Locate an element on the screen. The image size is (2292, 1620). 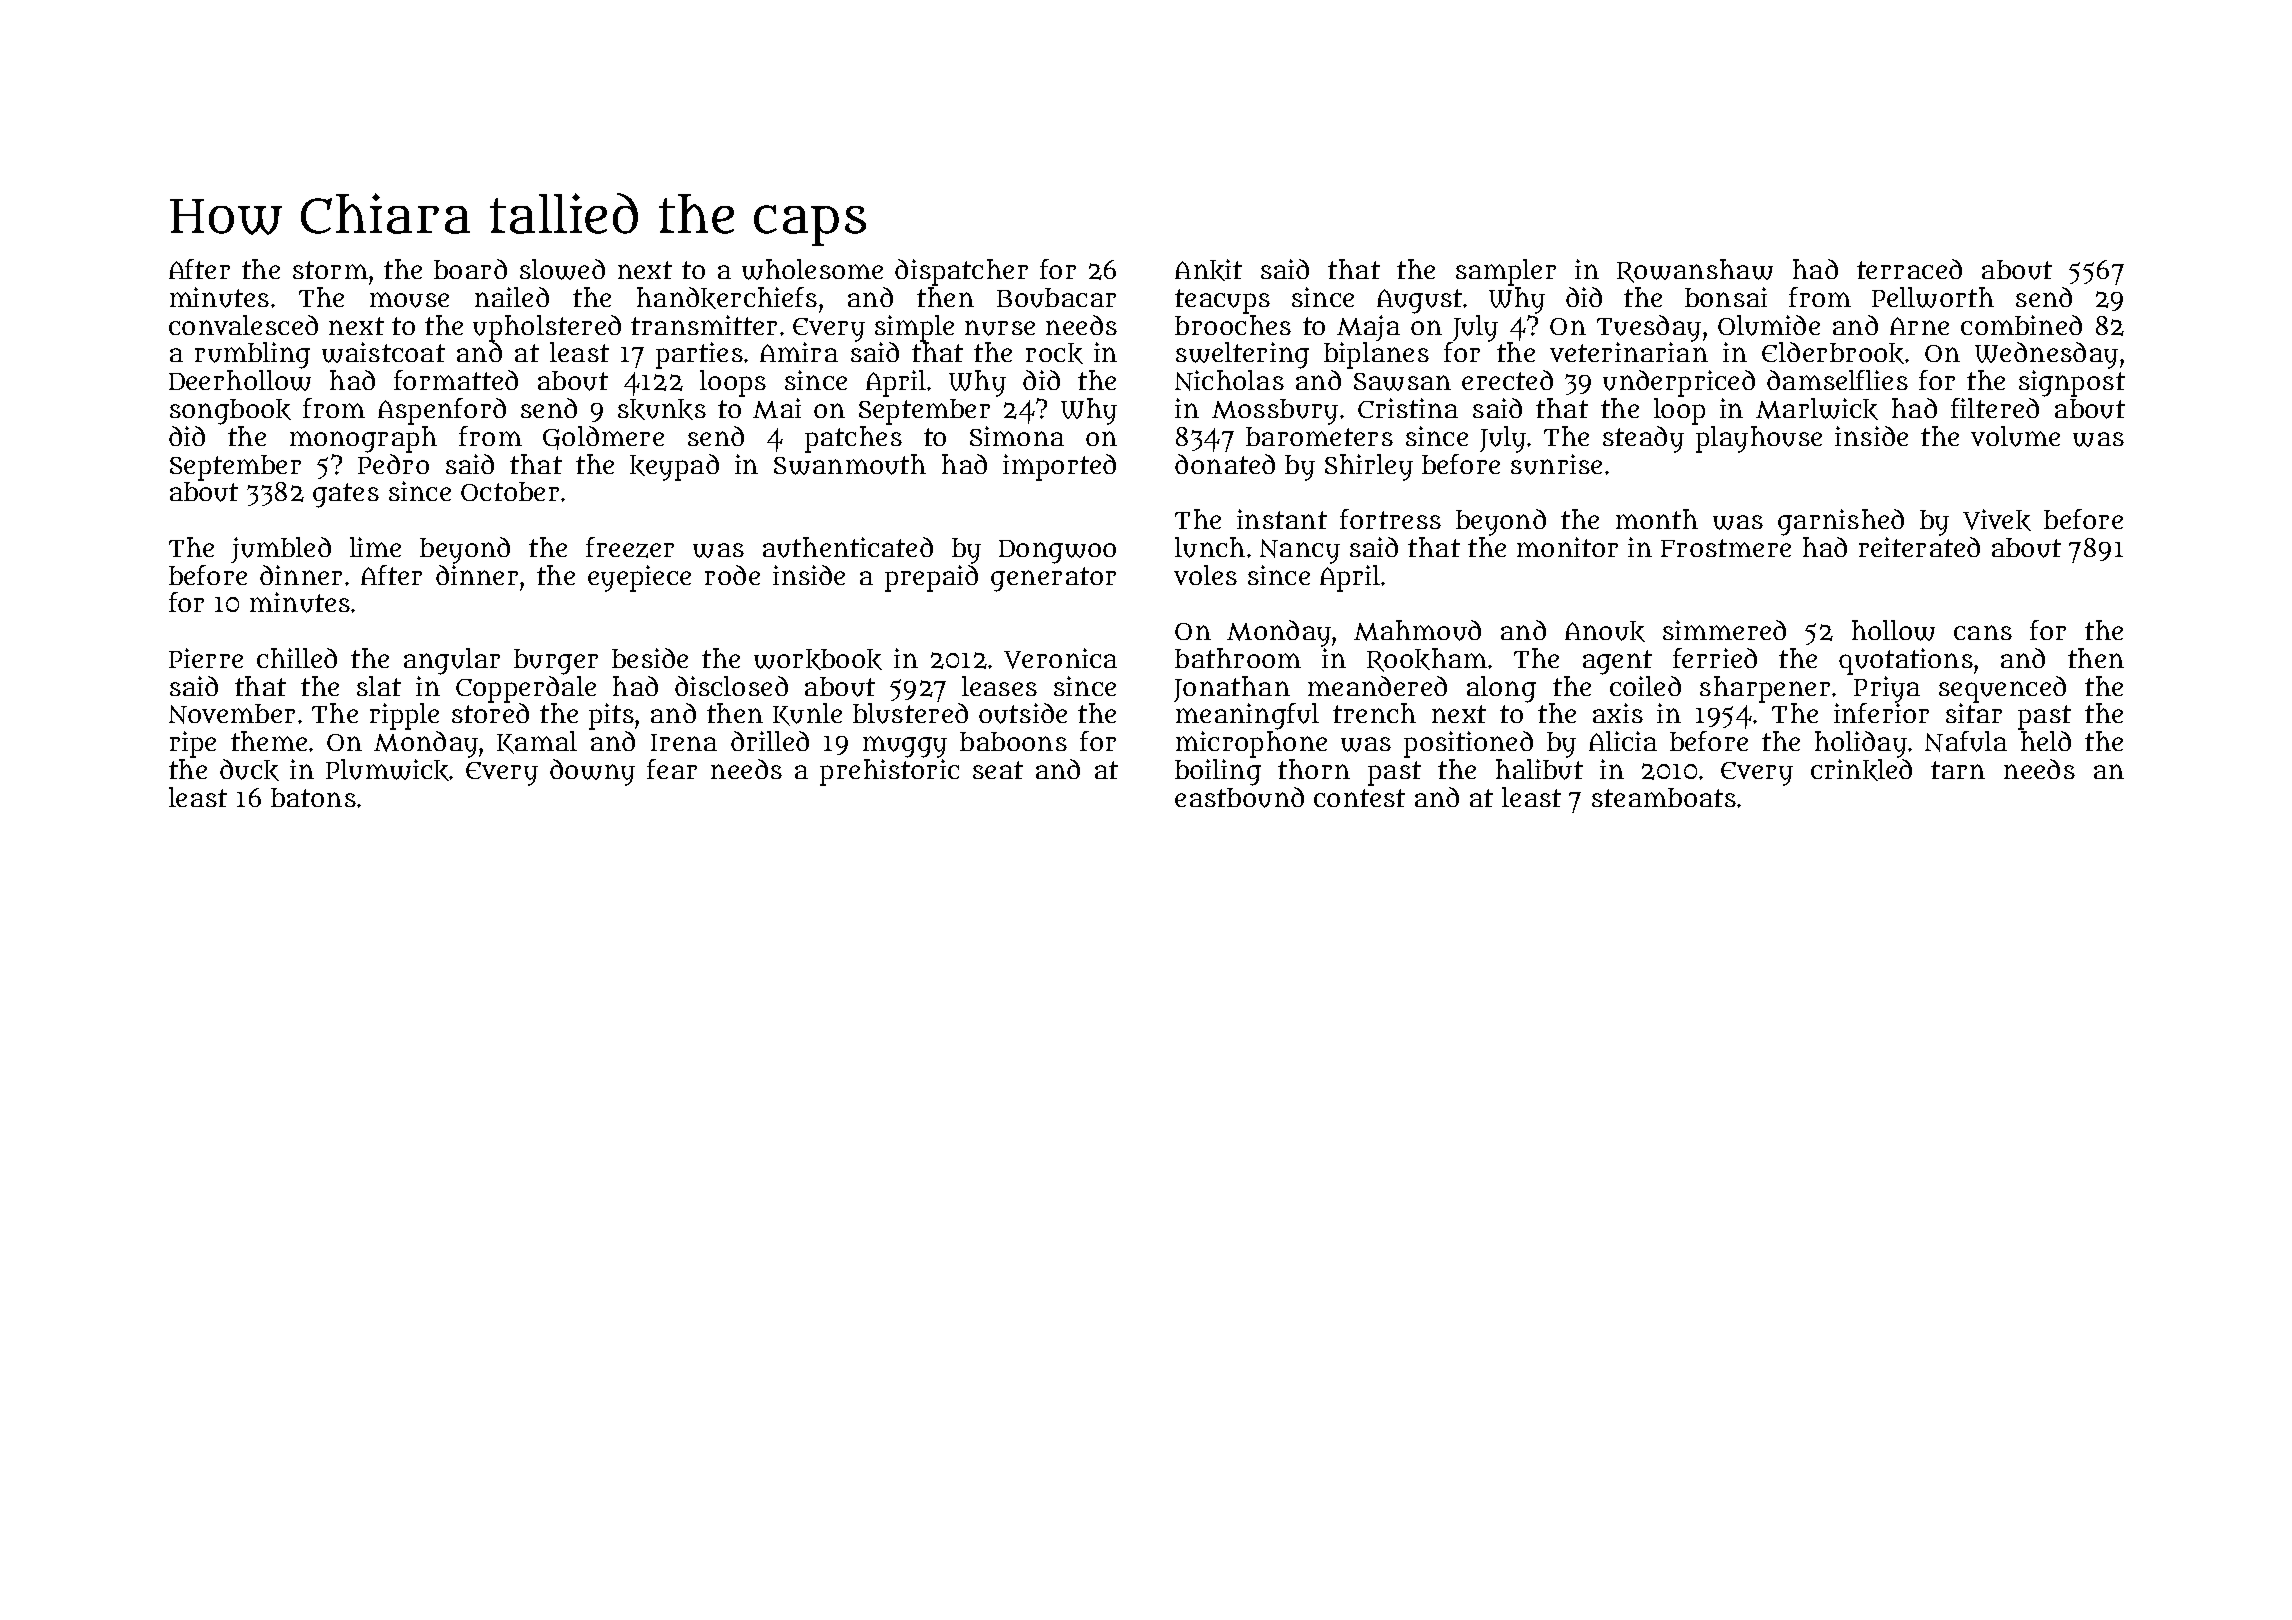
jumbled is located at coordinates (281, 550).
